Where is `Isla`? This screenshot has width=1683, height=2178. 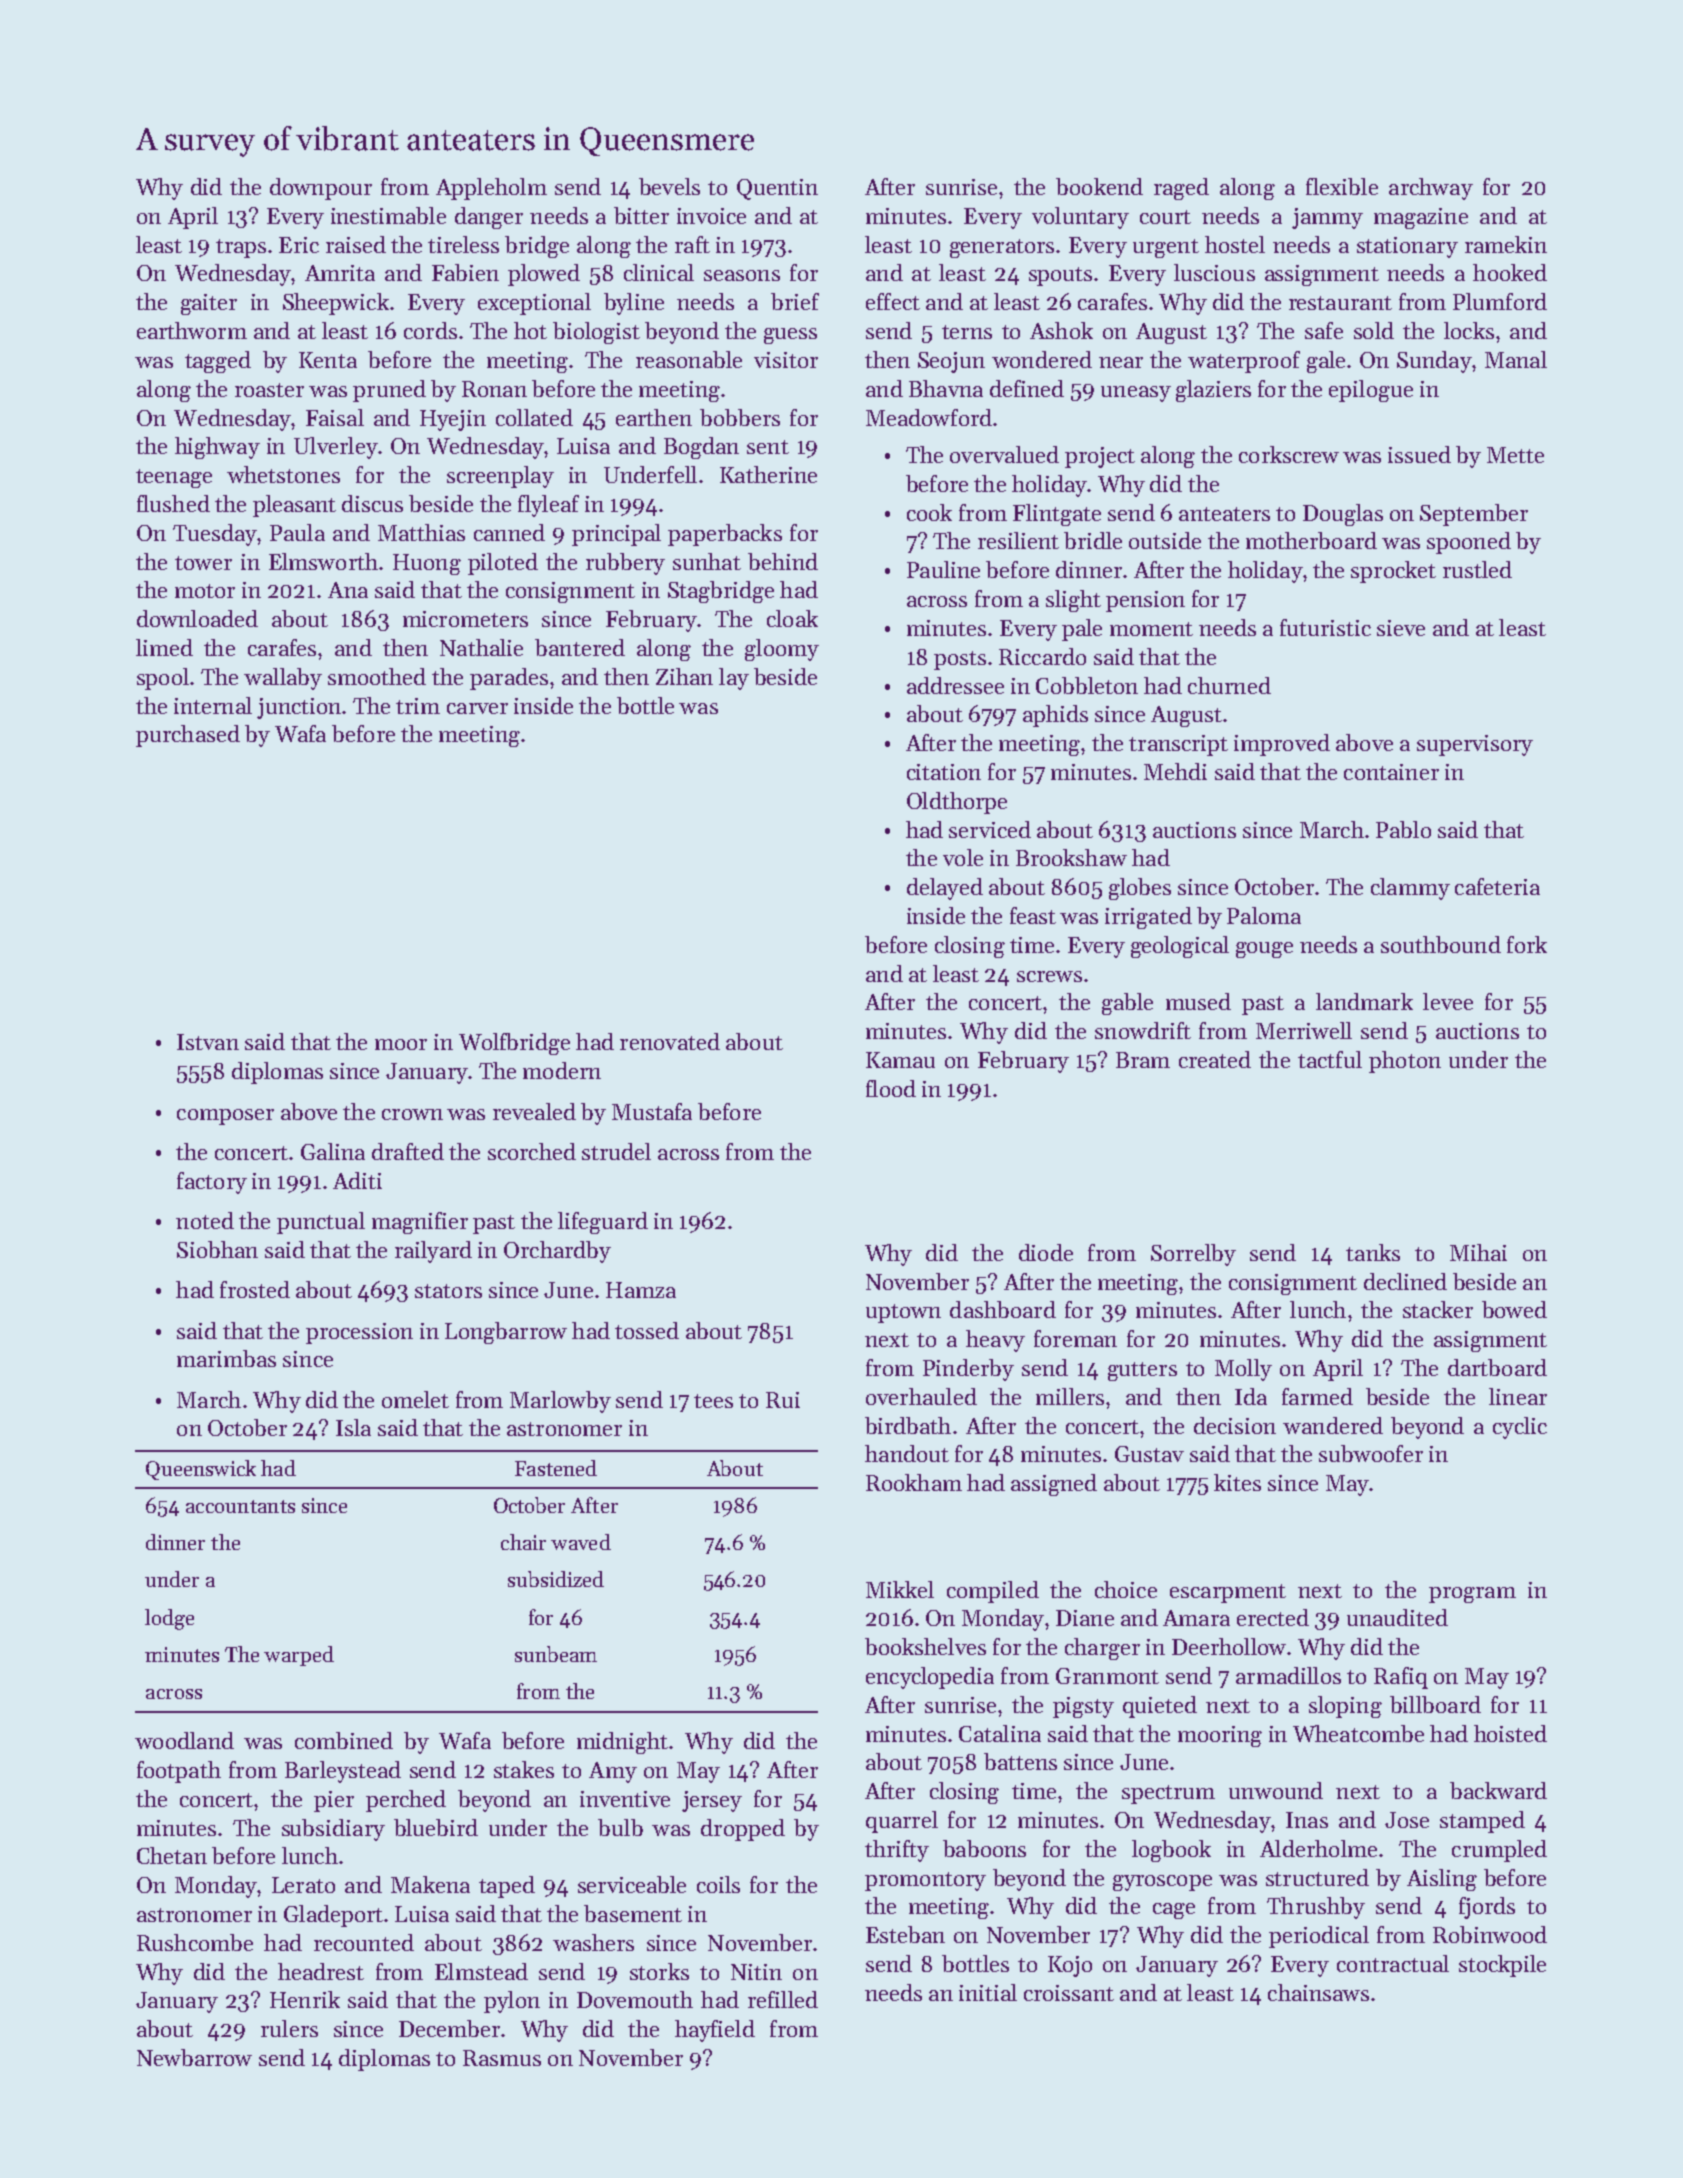 Isla is located at coordinates (353, 1427).
